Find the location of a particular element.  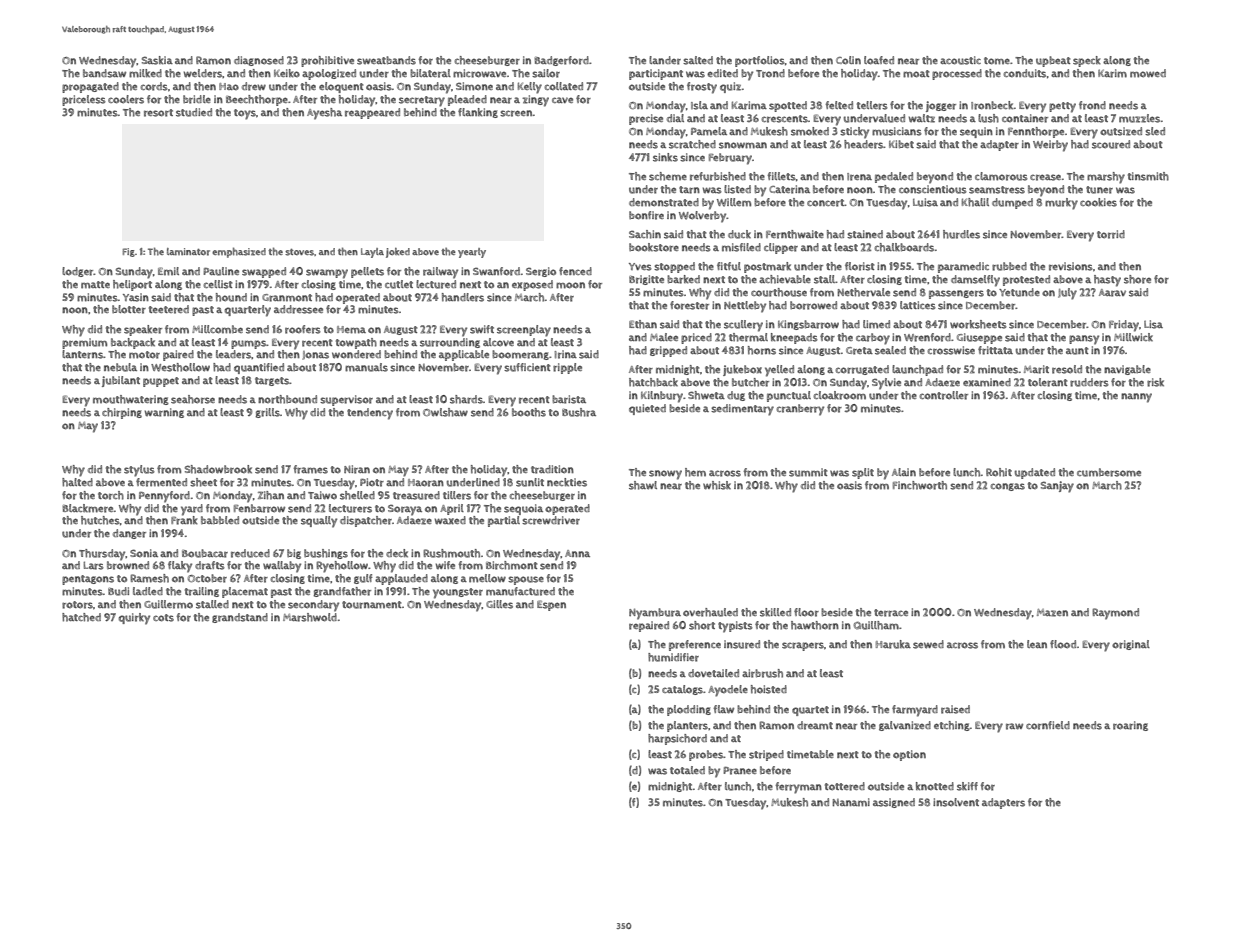

Badgerford is located at coordinates (561, 61).
